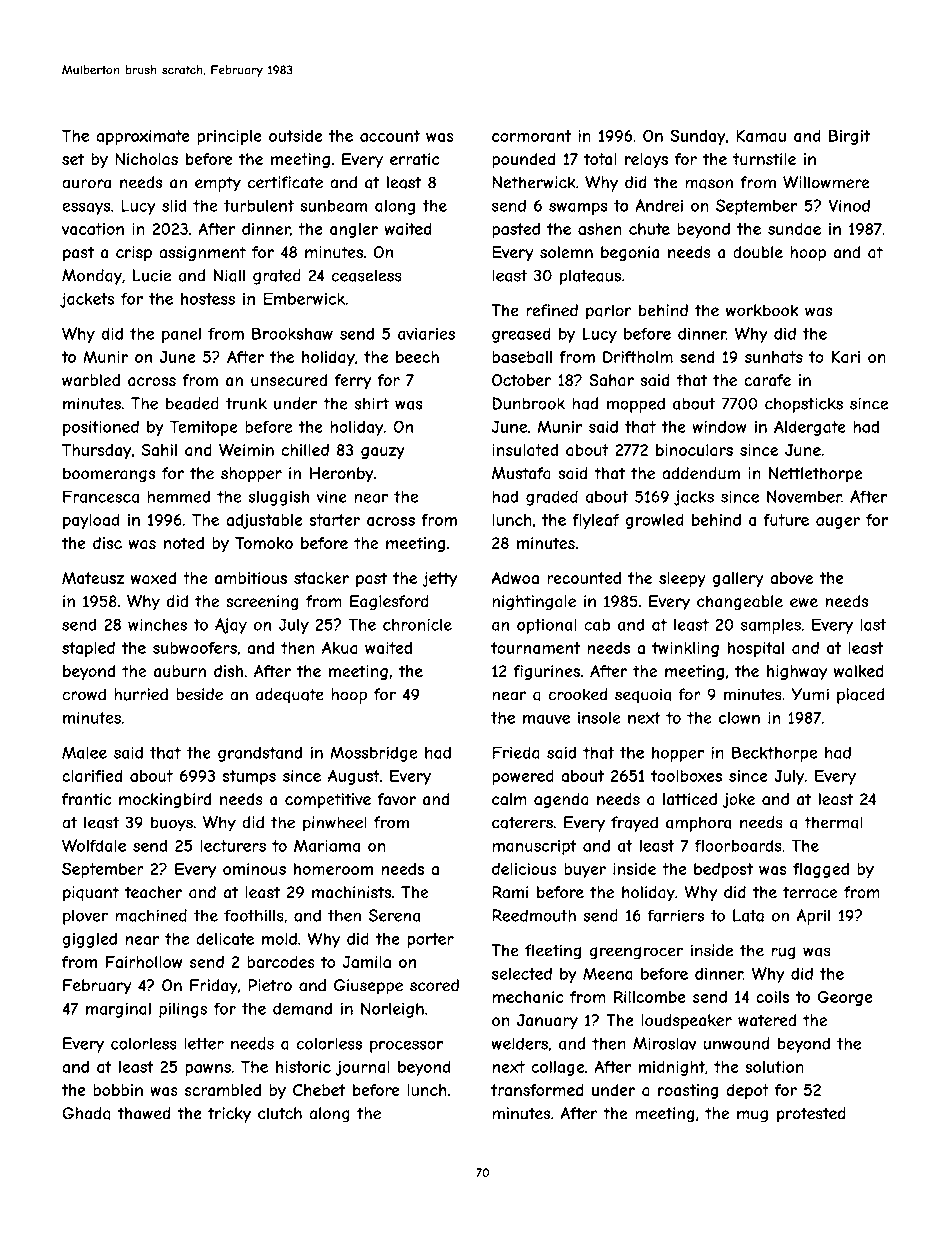 The width and height of the screenshot is (952, 1233). What do you see at coordinates (264, 543) in the screenshot?
I see `Tomoko` at bounding box center [264, 543].
